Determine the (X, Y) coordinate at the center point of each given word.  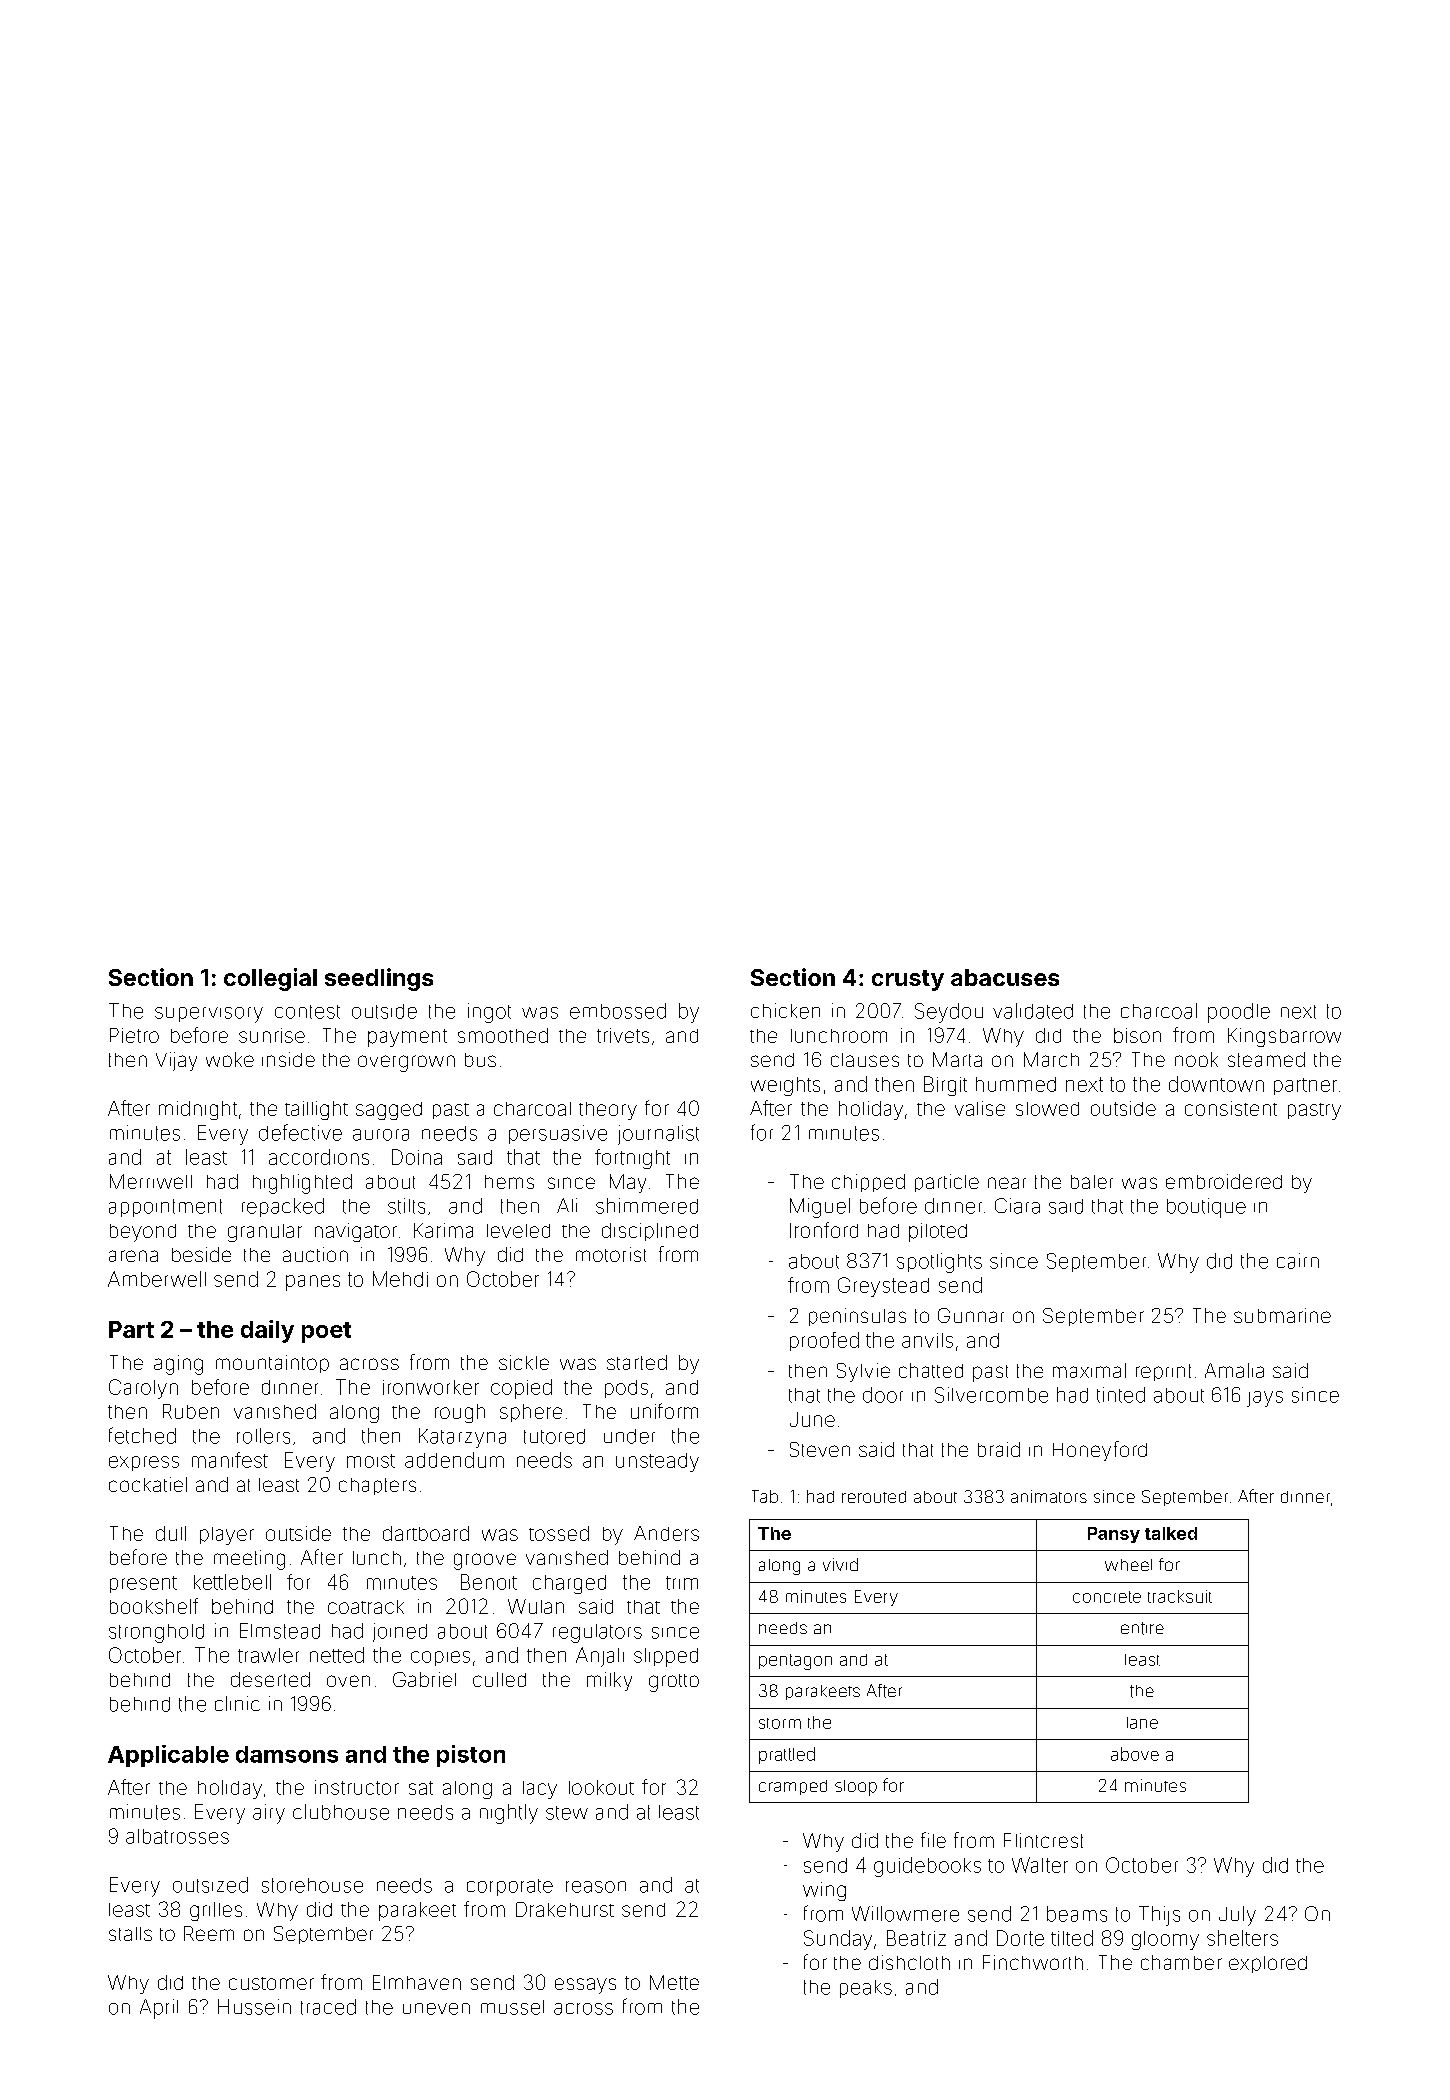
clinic (237, 1703)
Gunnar (971, 1315)
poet (326, 1332)
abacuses (1005, 977)
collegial (270, 979)
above (1135, 1754)
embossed (618, 1011)
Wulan (536, 1606)
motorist (611, 1254)
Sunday (838, 1940)
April (159, 2009)
